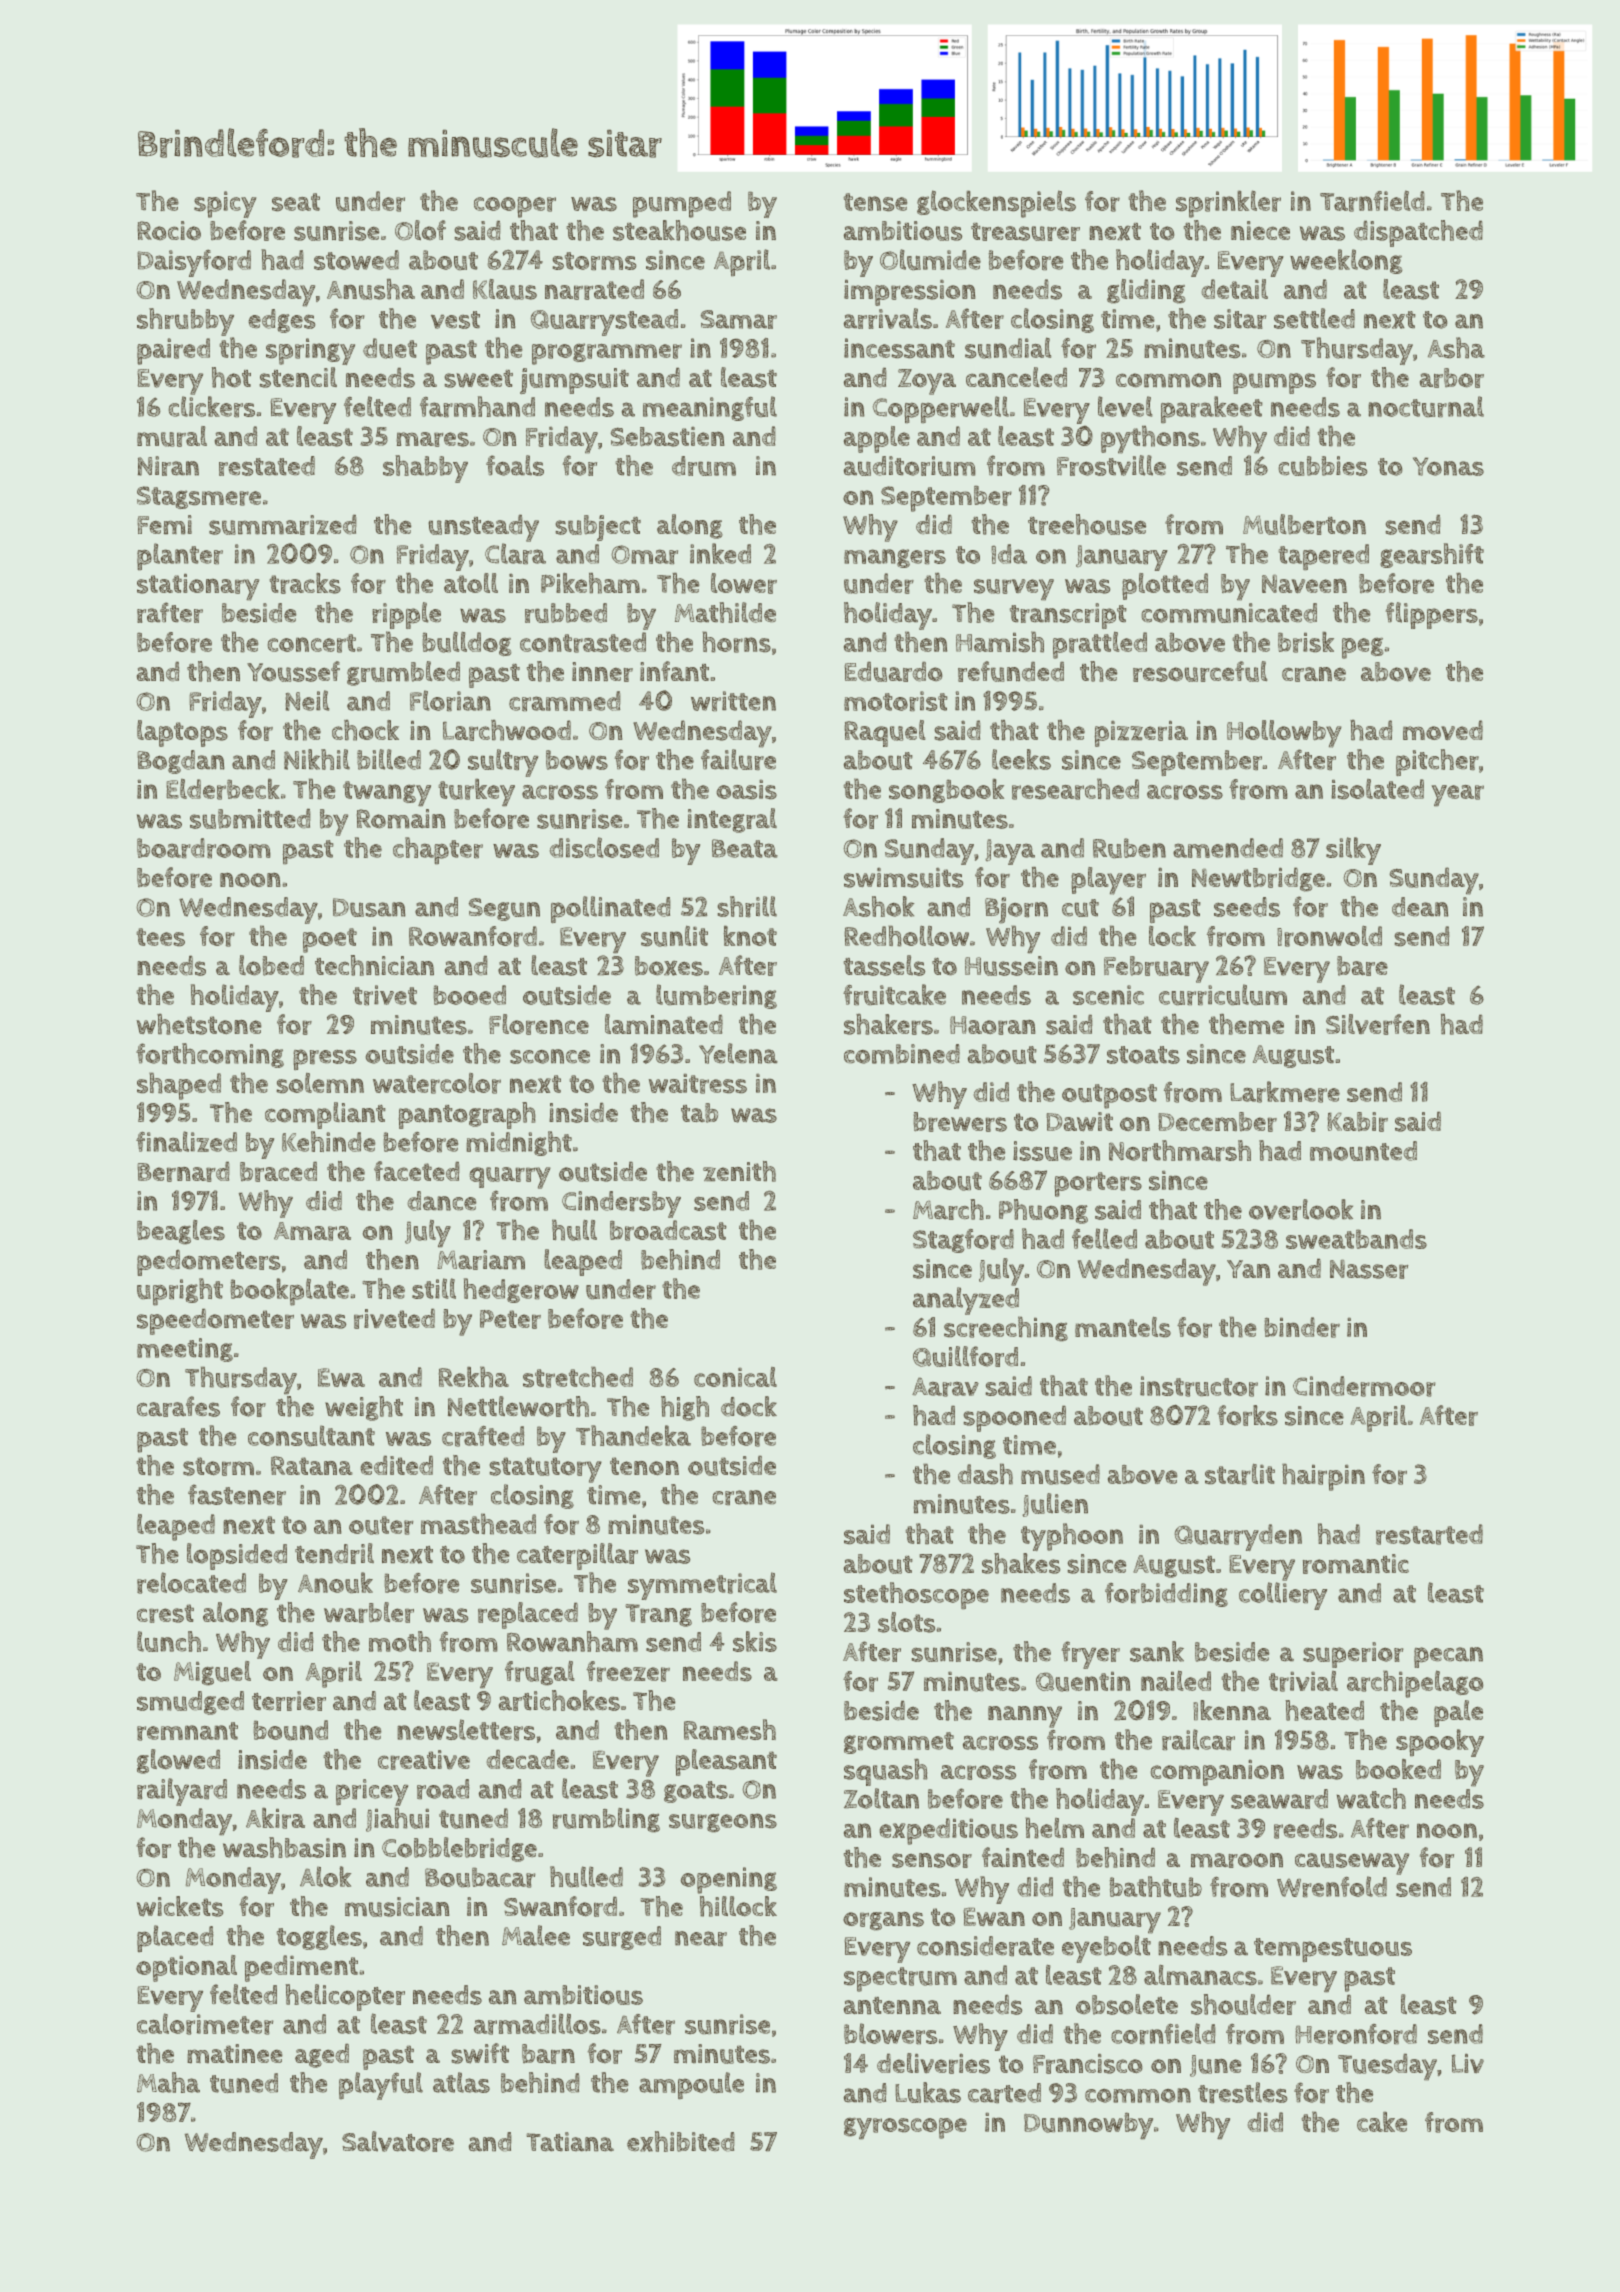 Image resolution: width=1620 pixels, height=2292 pixels. Describe the element at coordinates (1372, 201) in the screenshot. I see `Tarnfield` at that location.
